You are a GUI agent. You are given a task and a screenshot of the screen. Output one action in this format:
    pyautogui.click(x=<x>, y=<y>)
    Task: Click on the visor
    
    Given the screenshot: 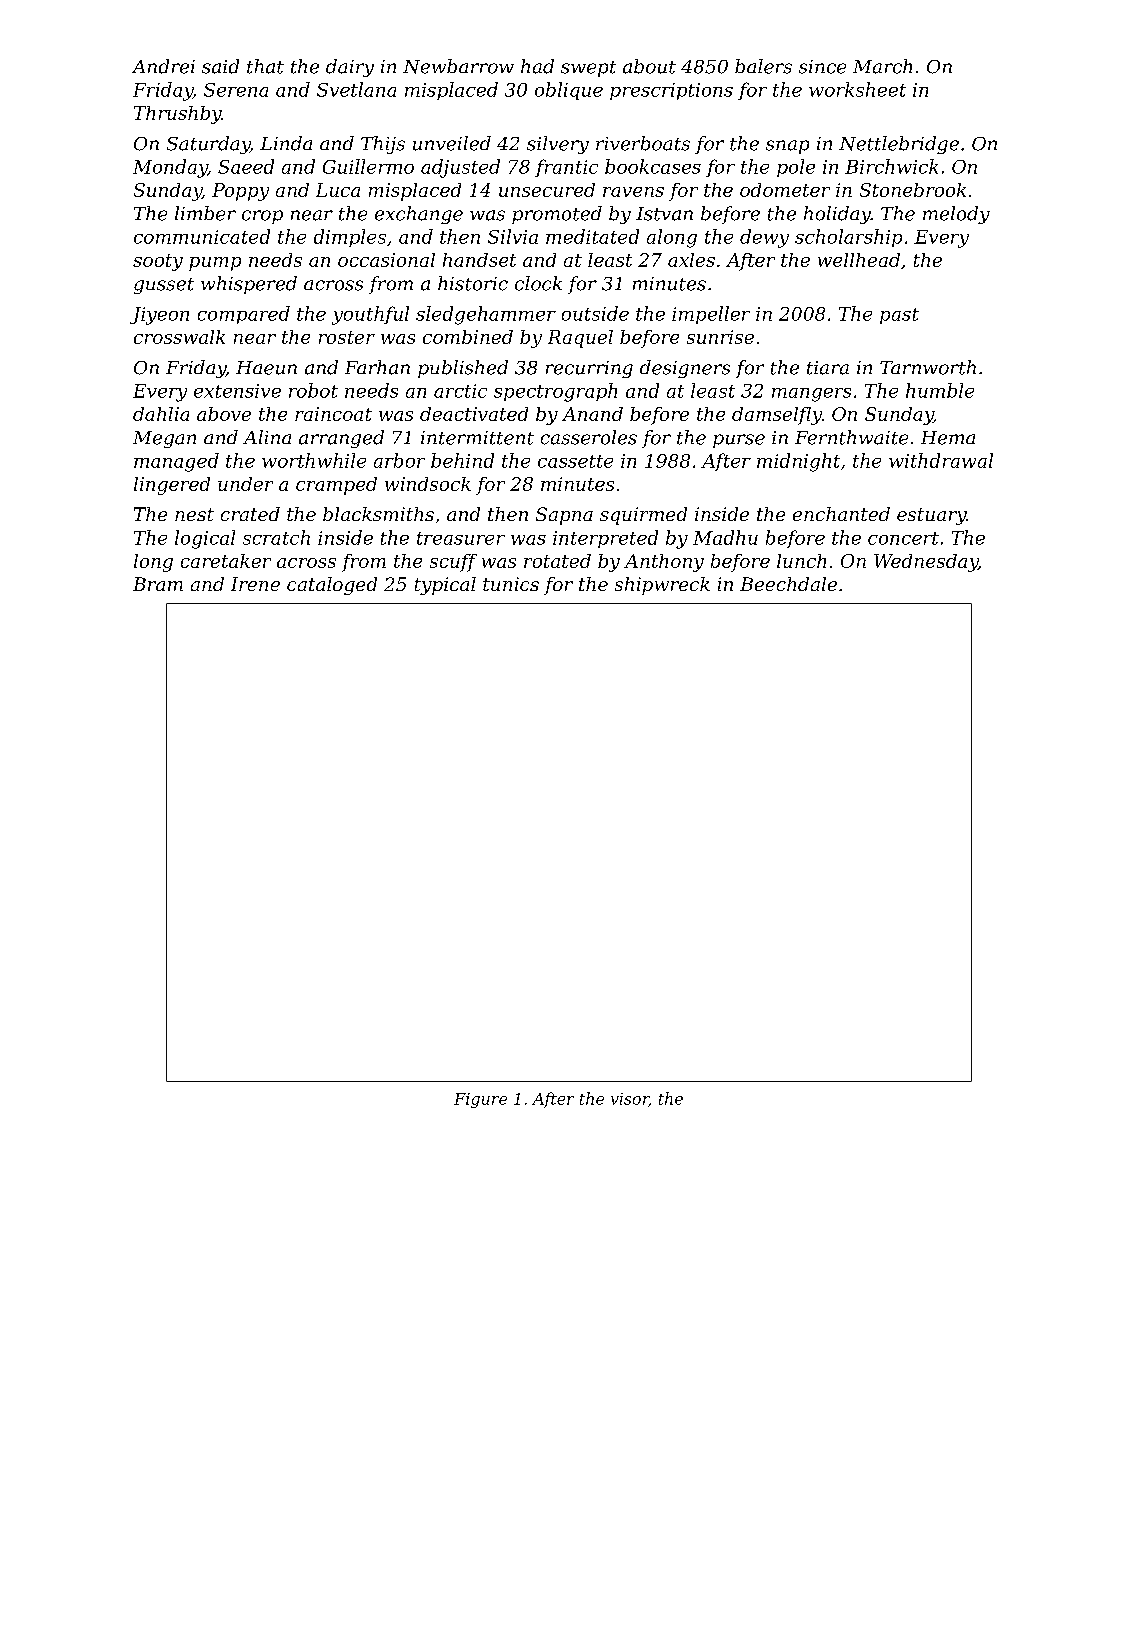 What is the action you would take?
    pyautogui.click(x=630, y=1100)
